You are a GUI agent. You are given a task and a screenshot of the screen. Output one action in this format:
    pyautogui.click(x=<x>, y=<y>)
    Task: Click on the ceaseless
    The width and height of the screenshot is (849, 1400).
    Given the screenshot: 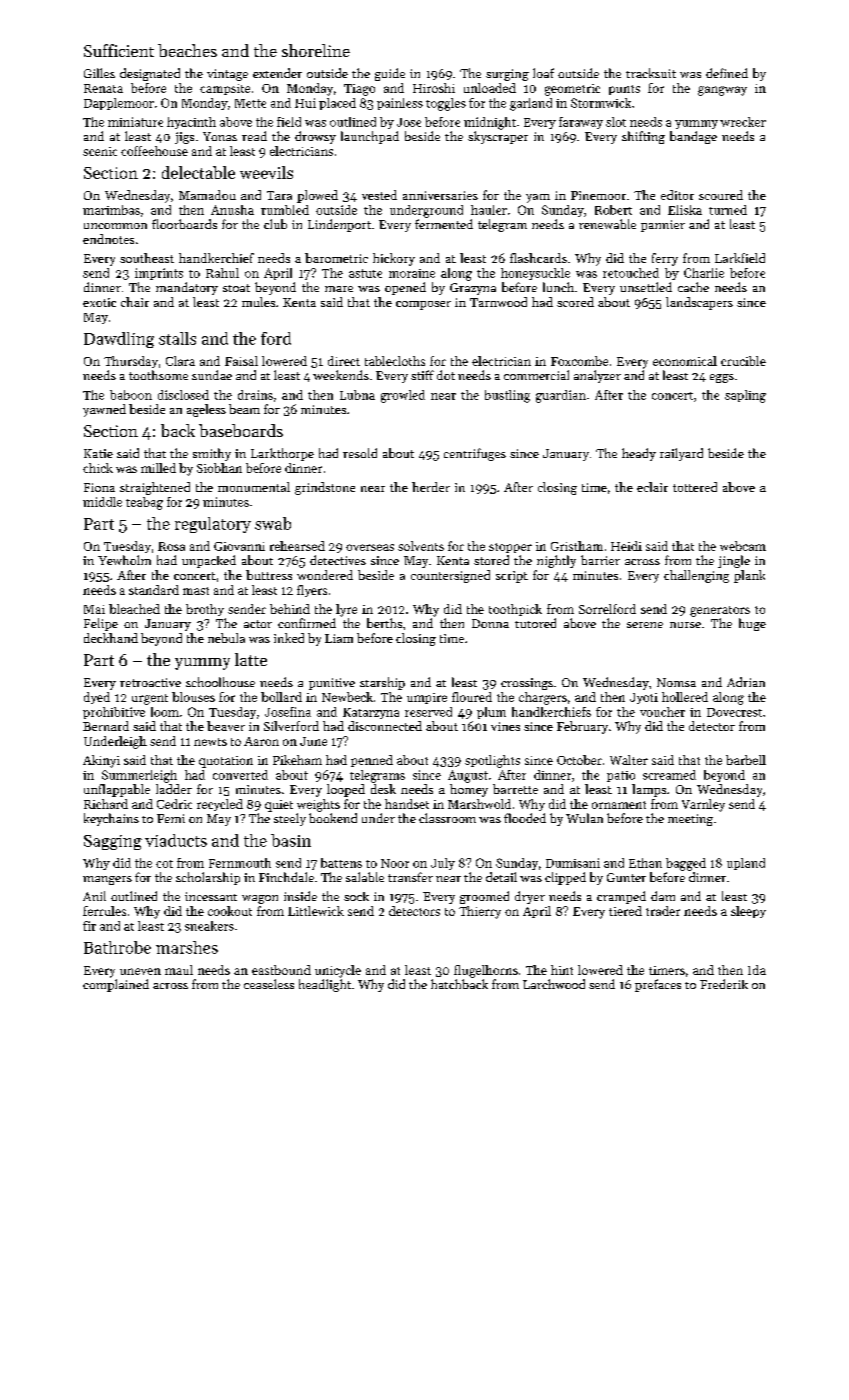 What is the action you would take?
    pyautogui.click(x=269, y=984)
